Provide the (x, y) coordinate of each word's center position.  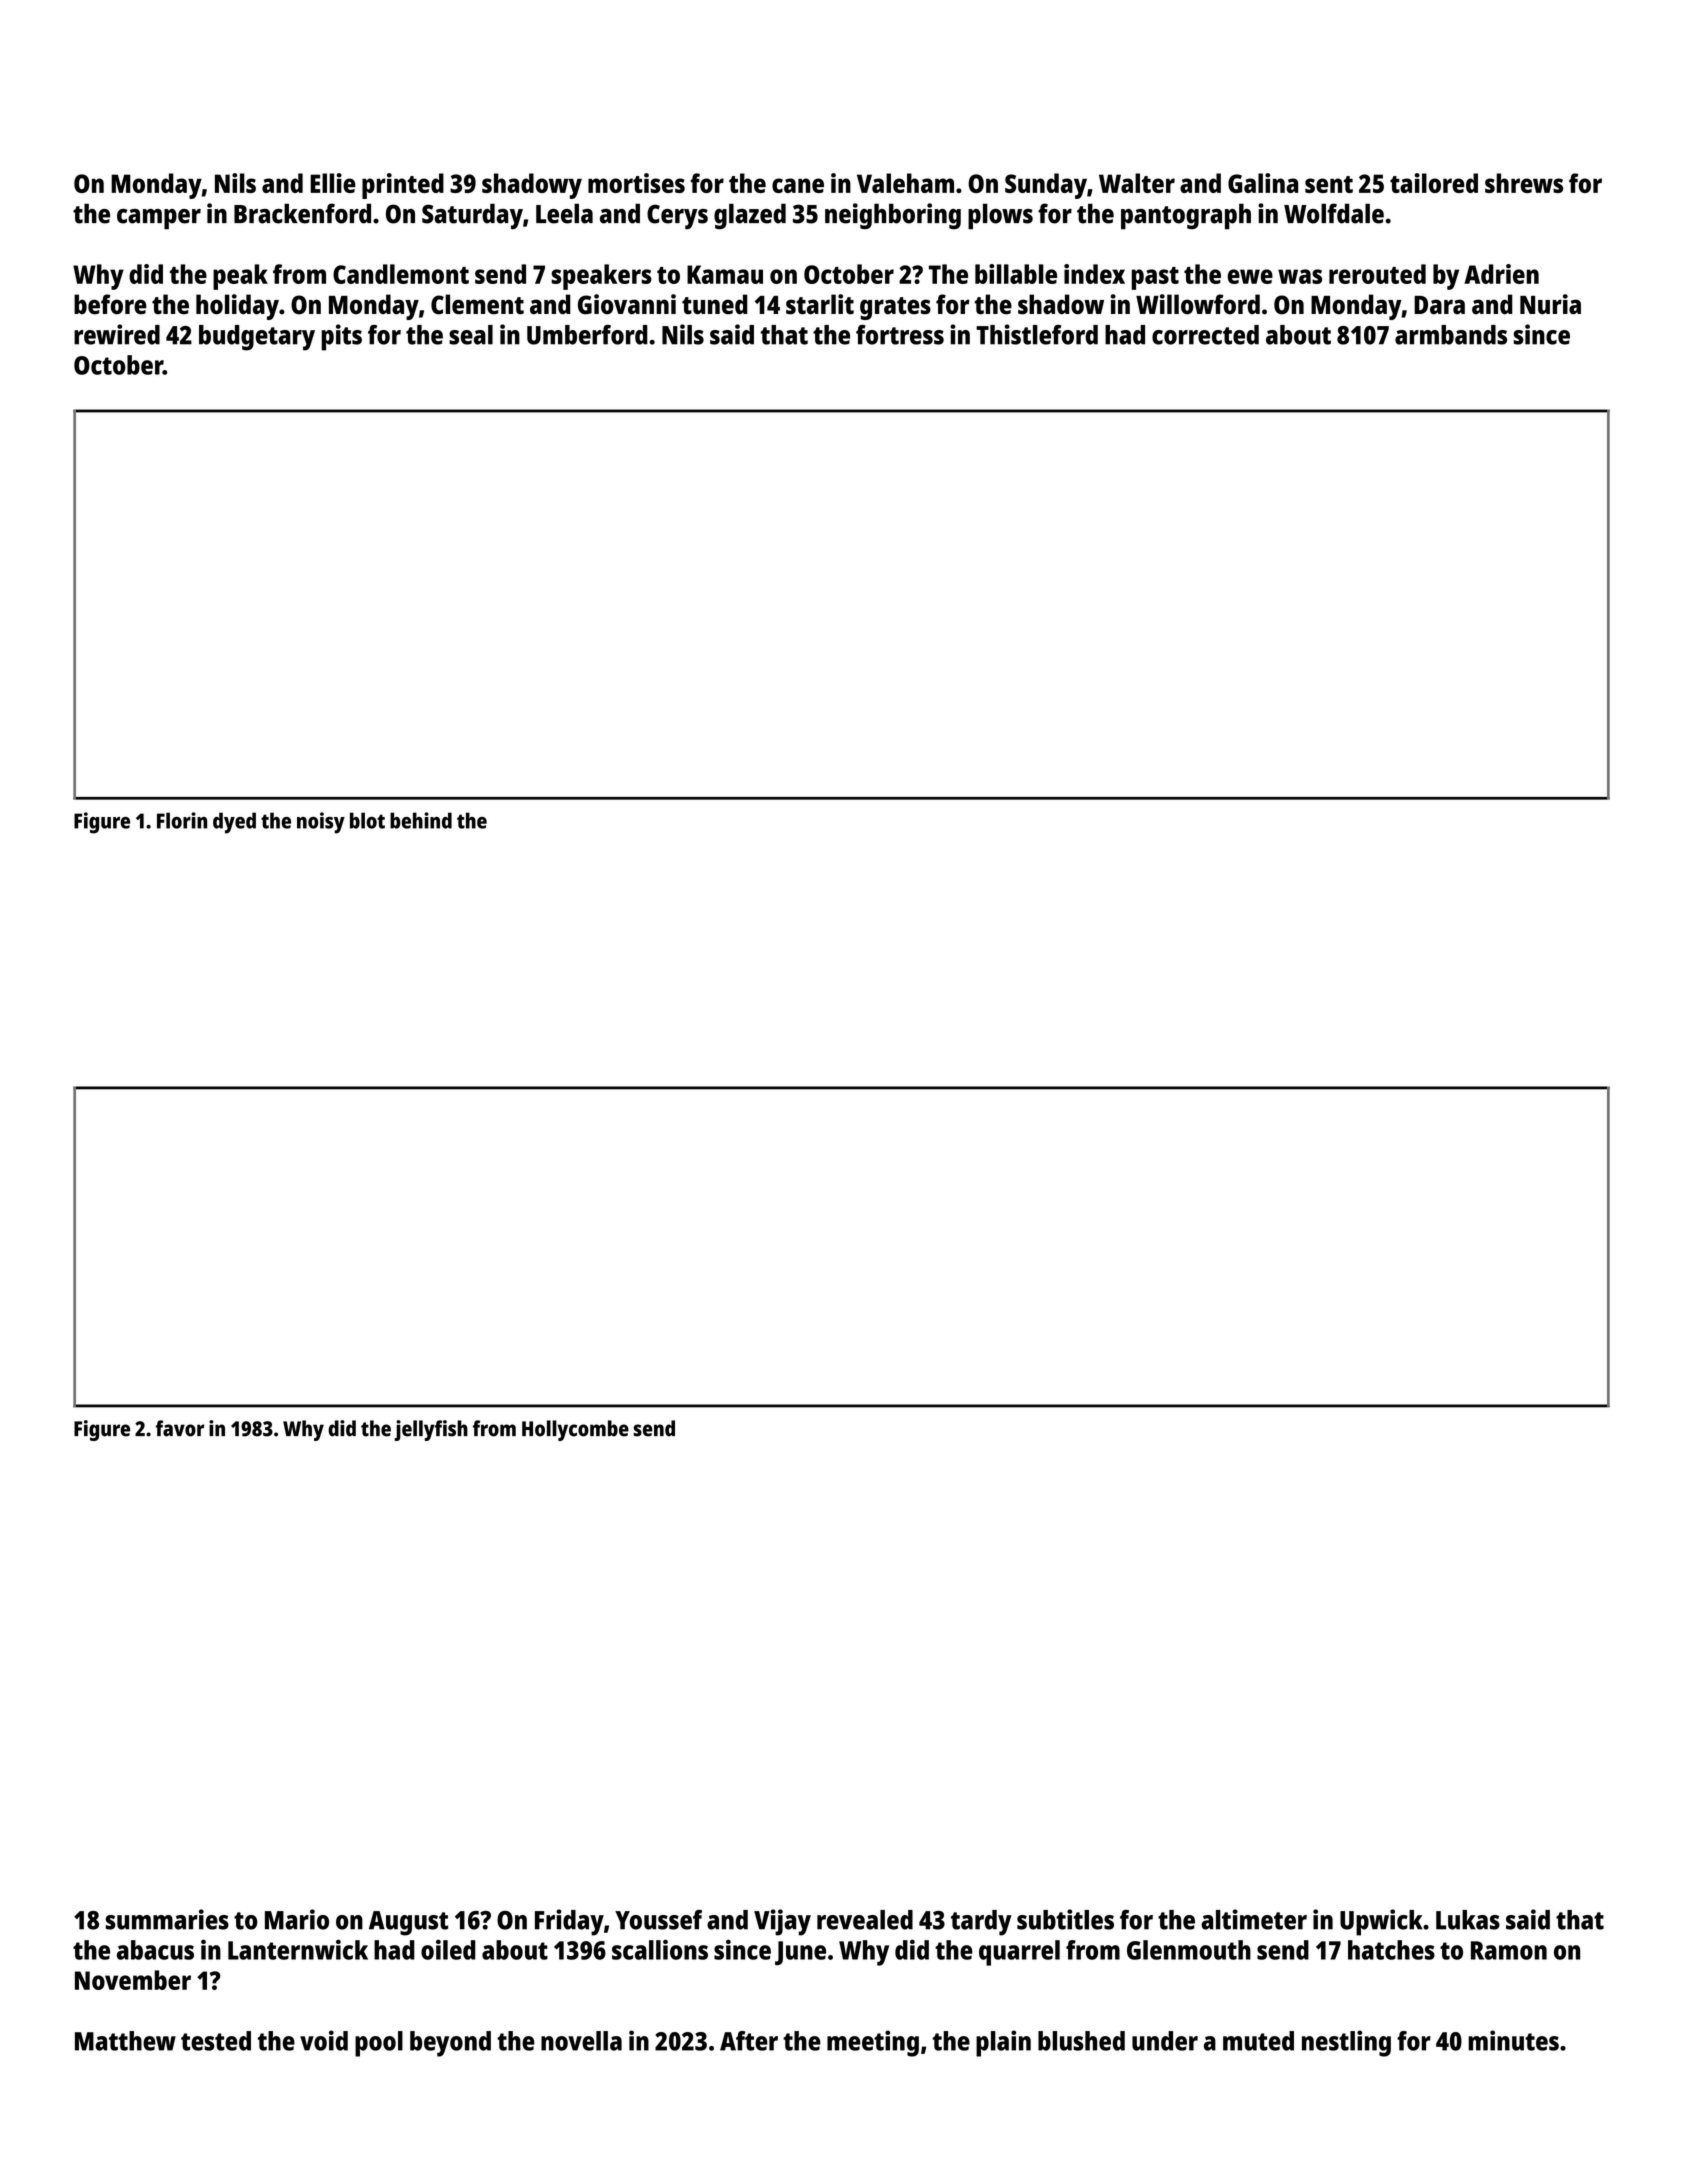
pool (379, 2044)
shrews (1524, 183)
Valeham (905, 183)
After (749, 2041)
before (110, 304)
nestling (1346, 2043)
